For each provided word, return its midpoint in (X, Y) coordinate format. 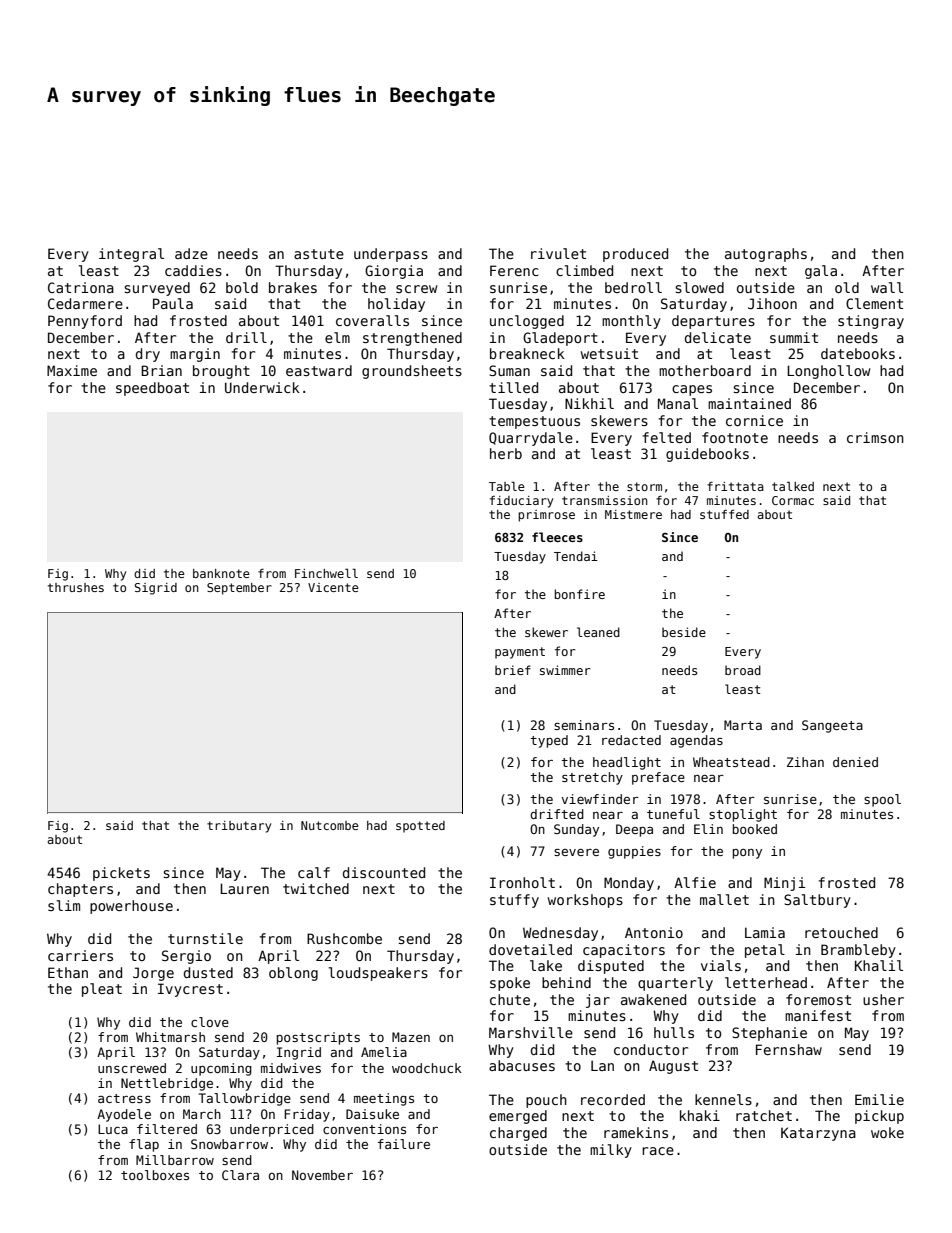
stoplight (743, 815)
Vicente (333, 587)
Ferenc (514, 270)
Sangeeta (832, 726)
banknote (221, 573)
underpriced (272, 1130)
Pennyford (85, 322)
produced (635, 255)
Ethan (68, 972)
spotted (420, 827)
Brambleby (858, 951)
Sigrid (155, 589)
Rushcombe (344, 938)
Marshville (531, 1032)
